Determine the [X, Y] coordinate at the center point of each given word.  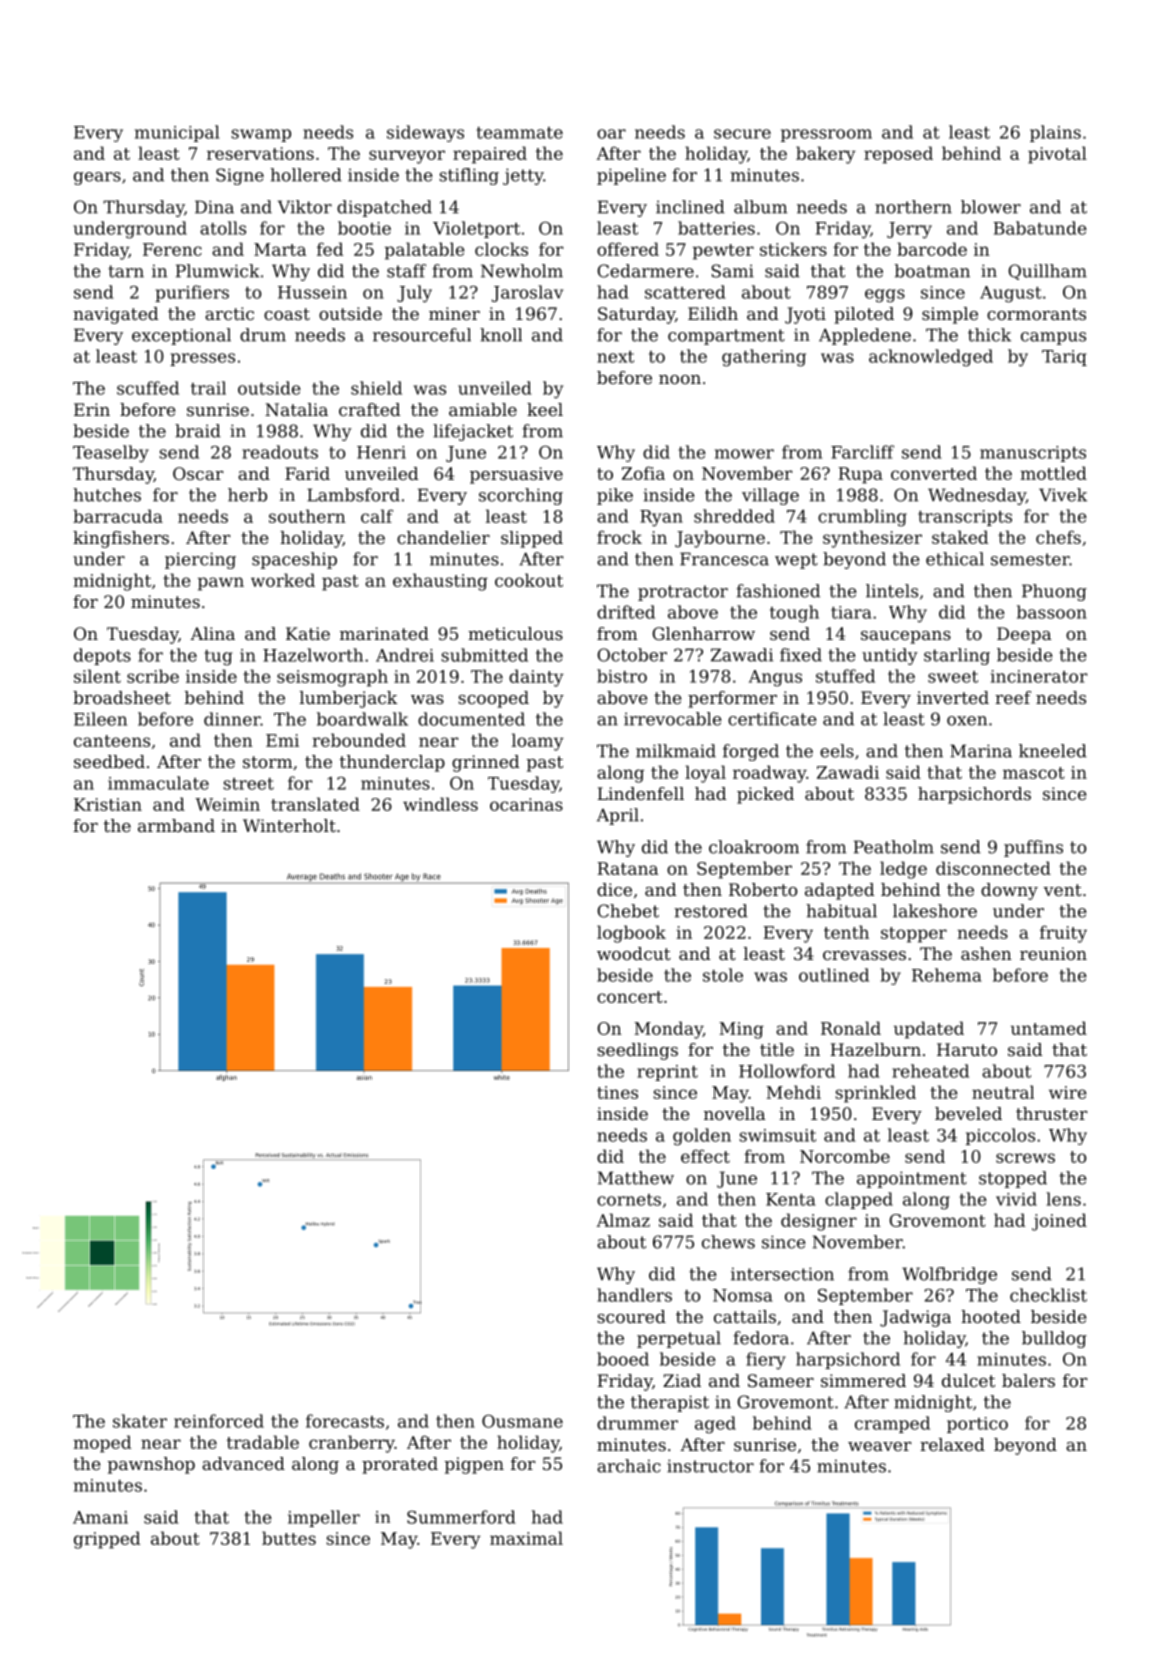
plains [1055, 133]
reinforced [219, 1421]
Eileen [100, 719]
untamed [1049, 1028]
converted [934, 473]
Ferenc [172, 249]
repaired [490, 155]
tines [617, 1092]
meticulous [515, 633]
